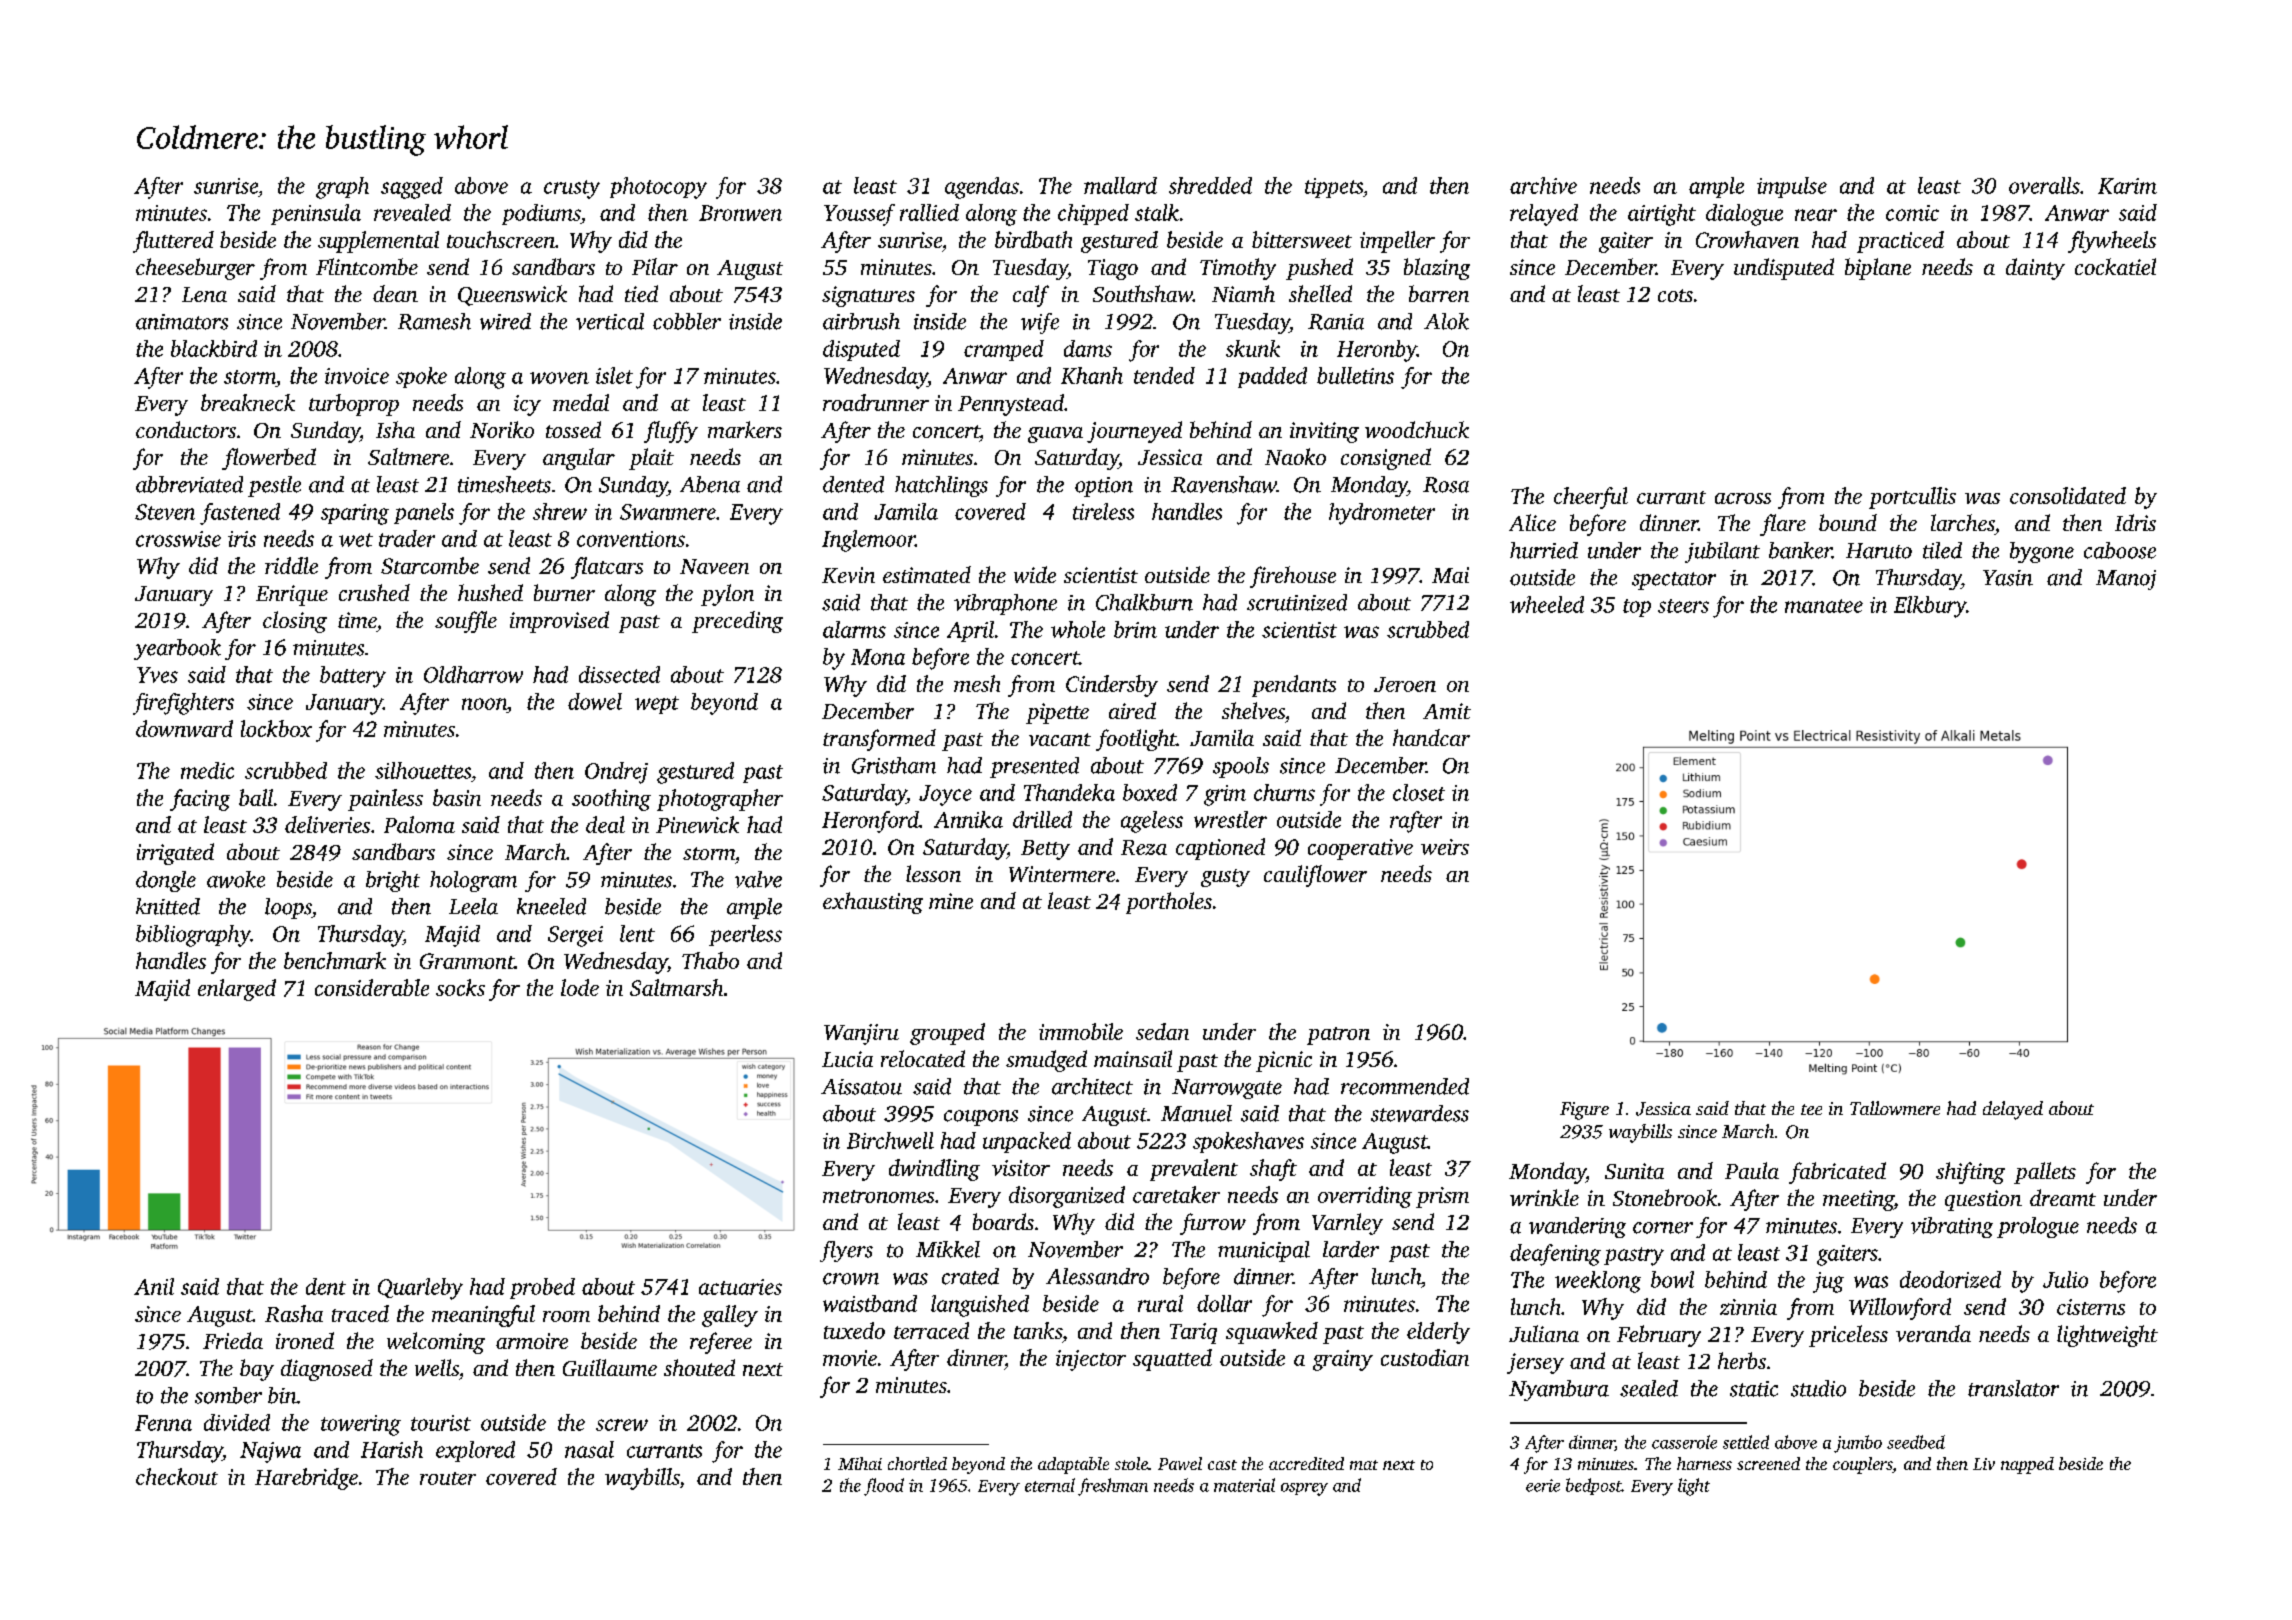 Image resolution: width=2292 pixels, height=1620 pixels. I want to click on Mihai, so click(860, 1463).
